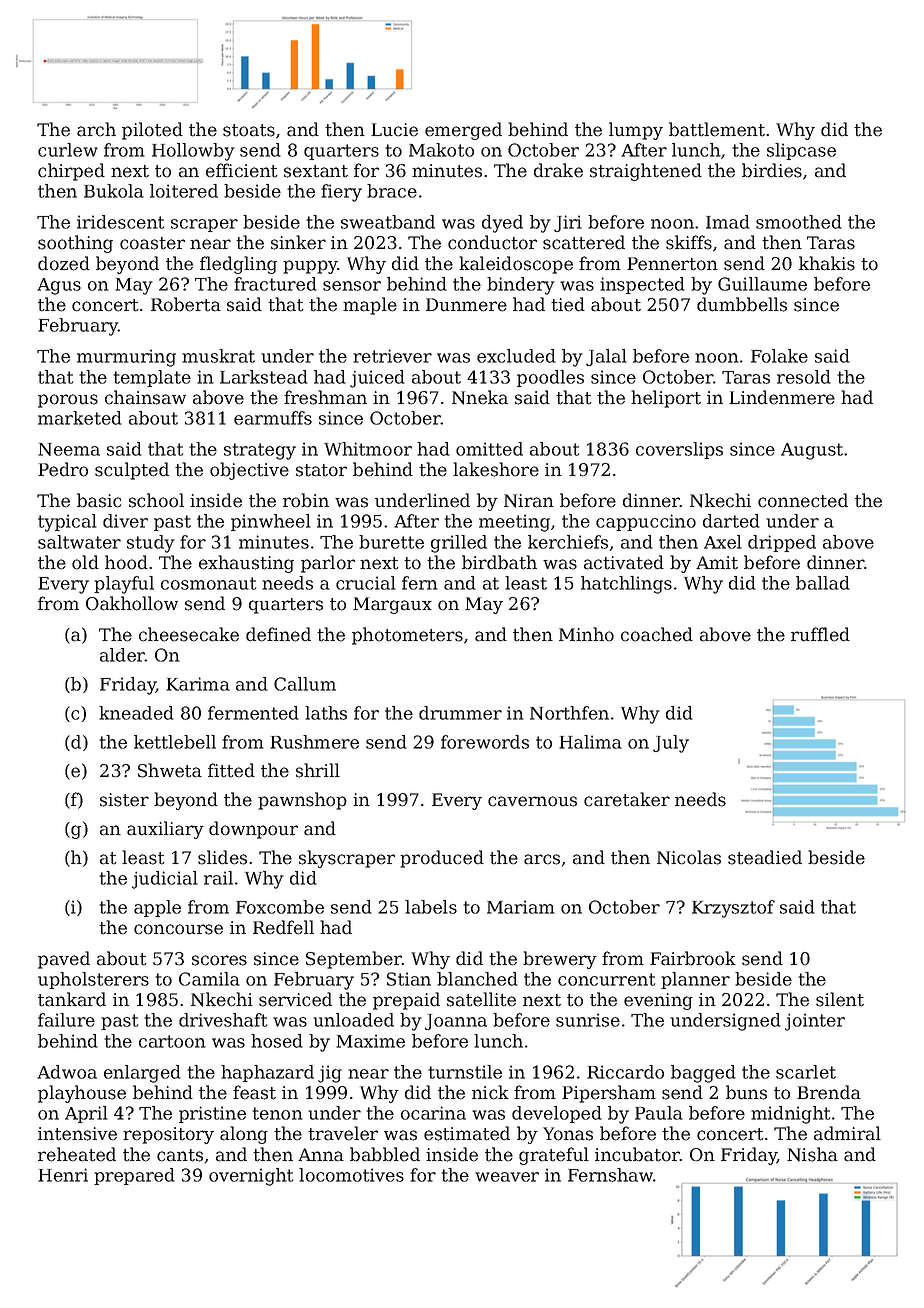 Image resolution: width=924 pixels, height=1308 pixels. Describe the element at coordinates (114, 191) in the image. I see `Bukola` at that location.
